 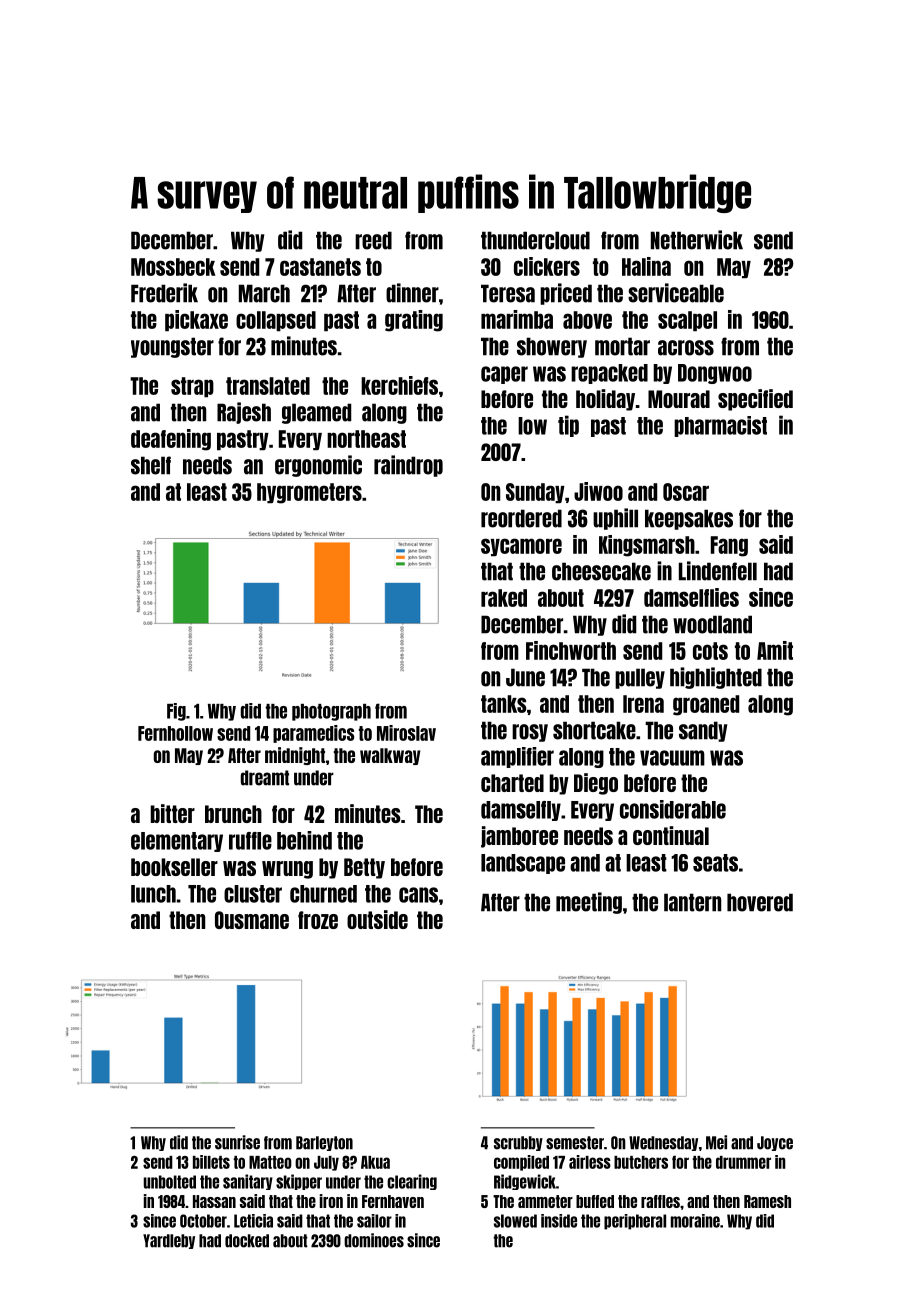 What do you see at coordinates (253, 894) in the image?
I see `cluster` at bounding box center [253, 894].
